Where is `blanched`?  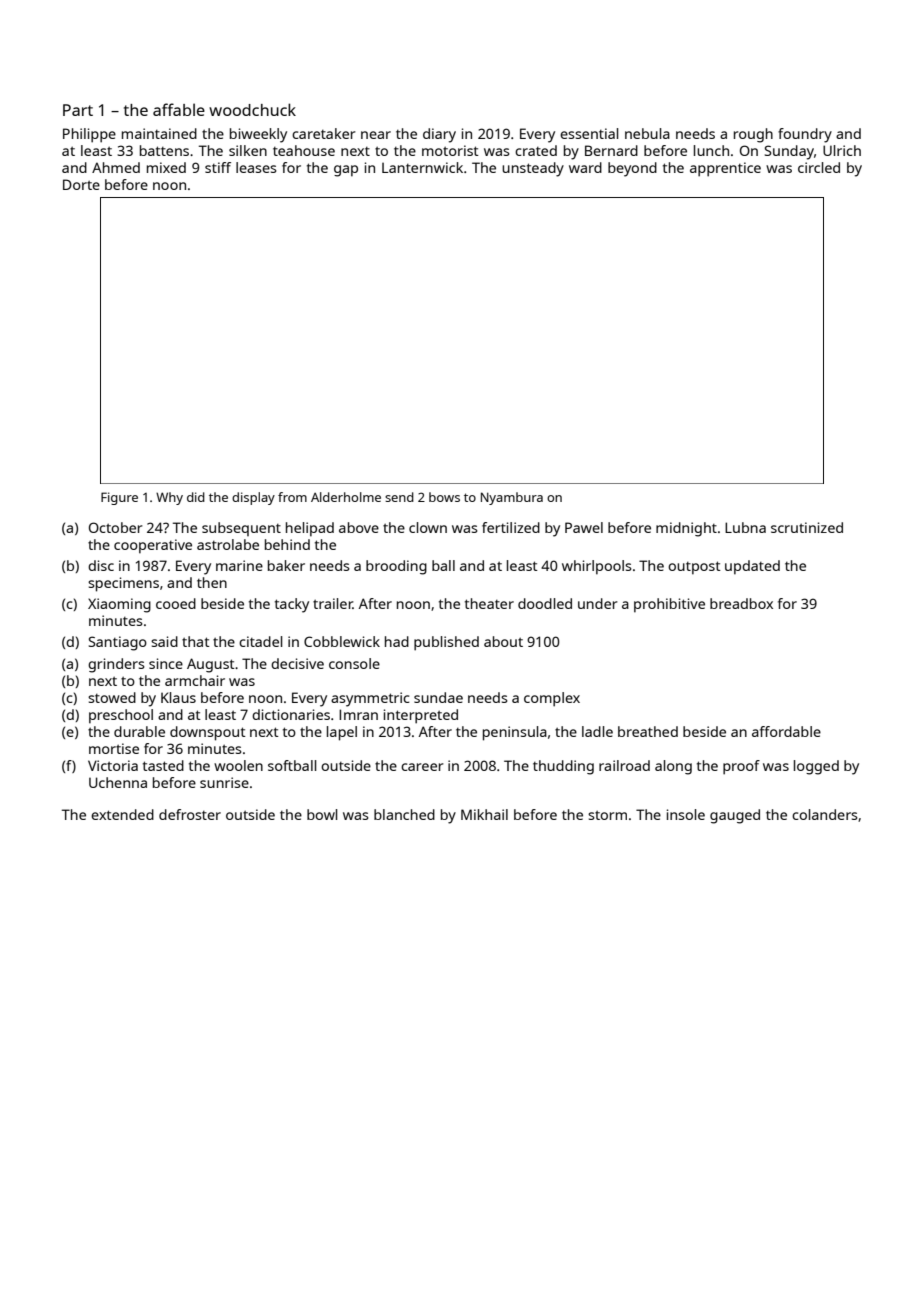 blanched is located at coordinates (404, 814).
